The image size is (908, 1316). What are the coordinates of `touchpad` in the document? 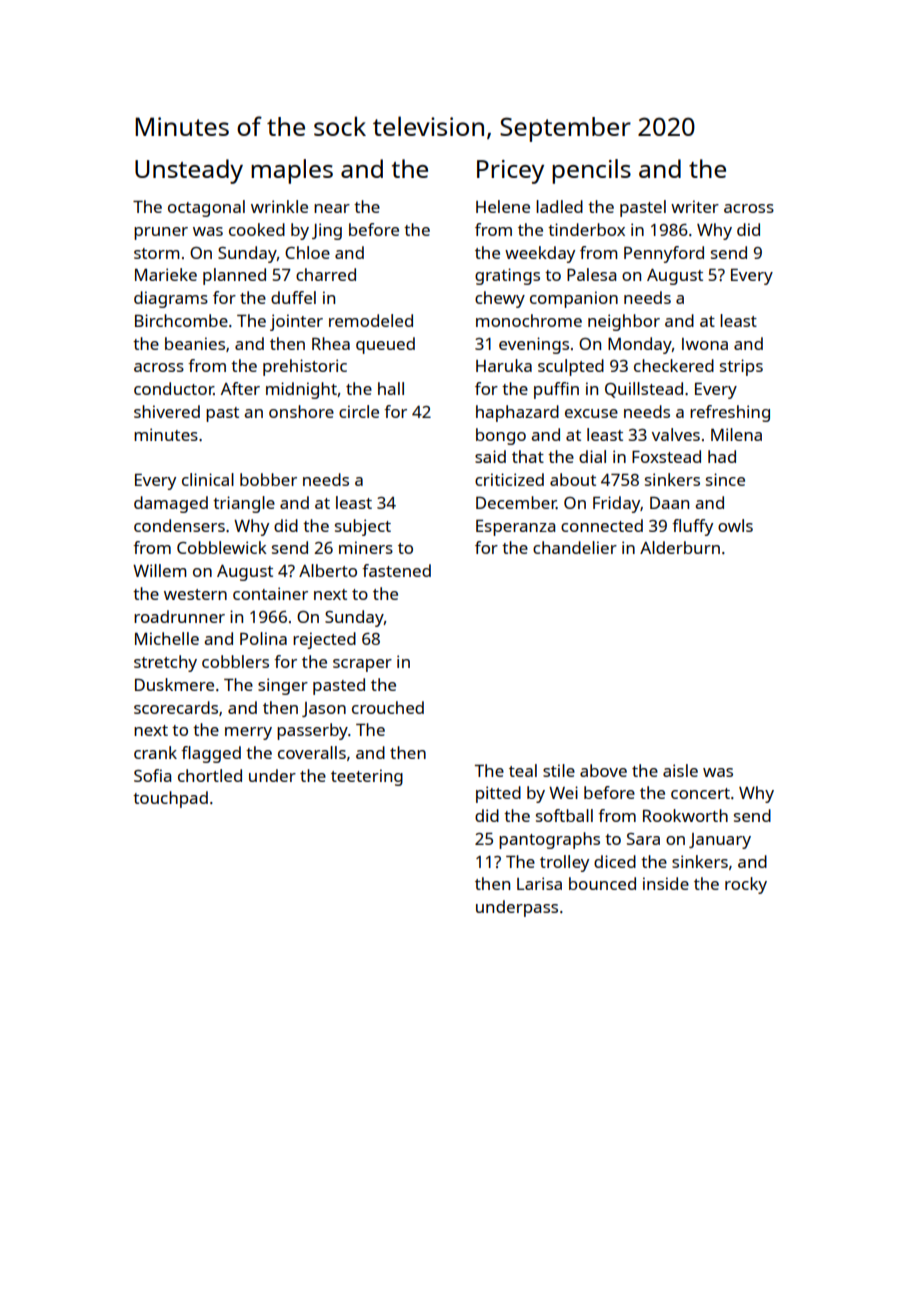 It's located at (170, 799).
